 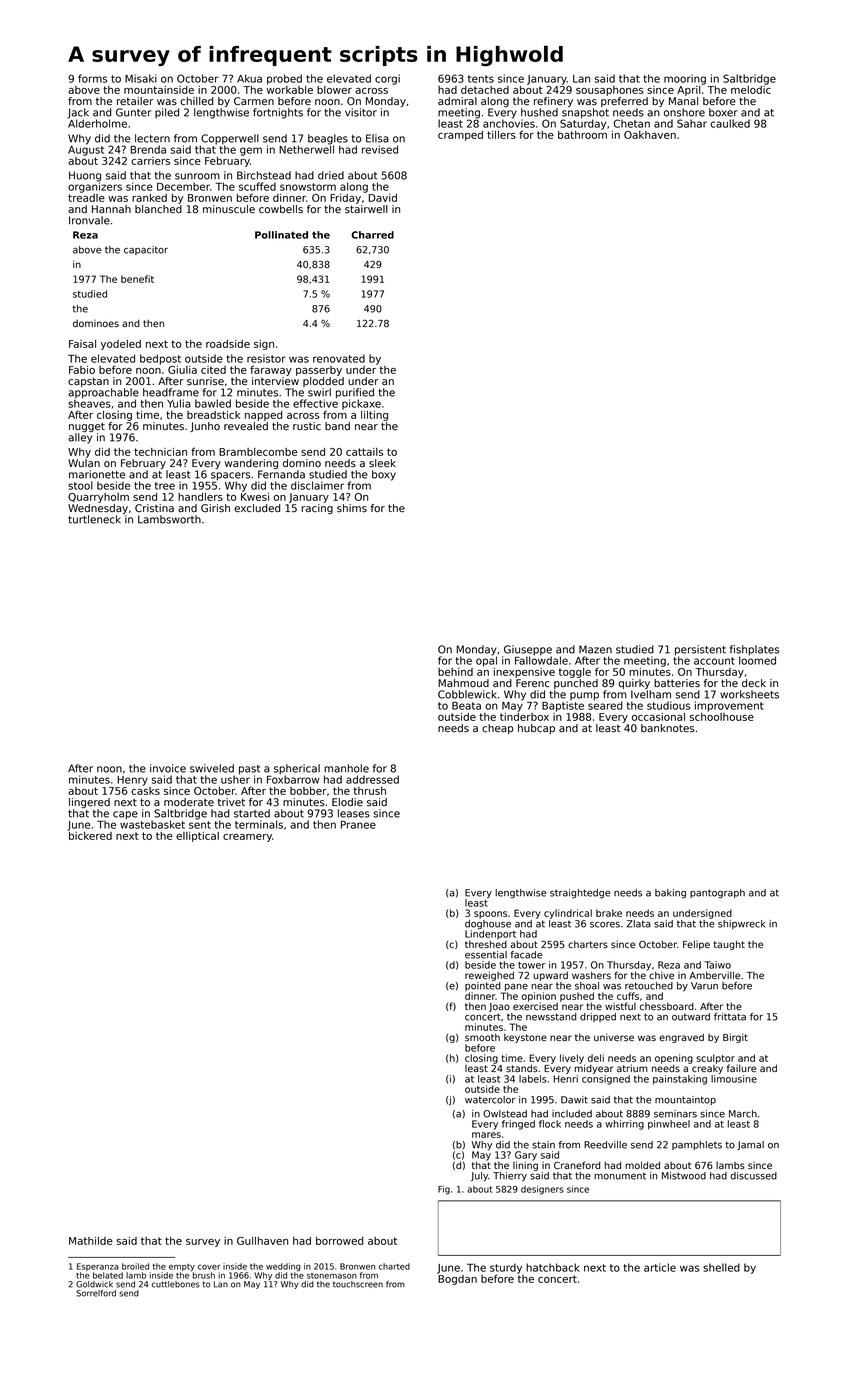 I want to click on shelled, so click(x=721, y=1267).
